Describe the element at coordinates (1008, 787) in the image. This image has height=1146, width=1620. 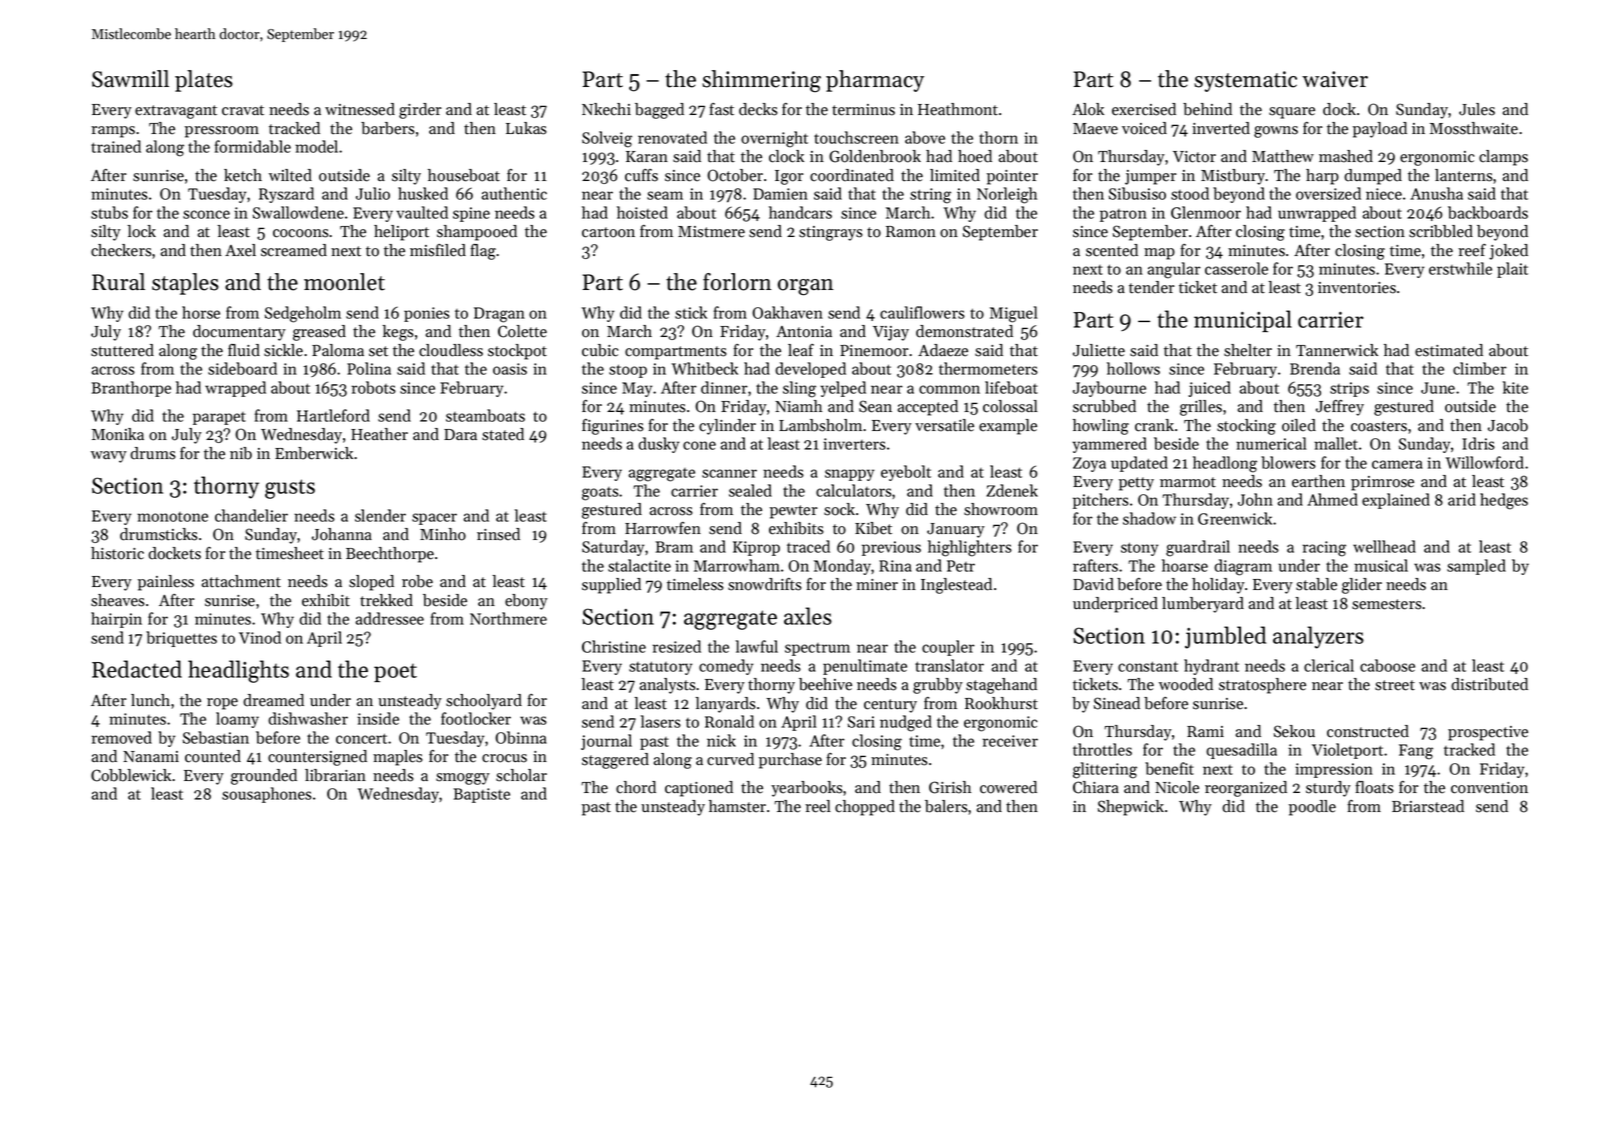
I see `cowered` at that location.
